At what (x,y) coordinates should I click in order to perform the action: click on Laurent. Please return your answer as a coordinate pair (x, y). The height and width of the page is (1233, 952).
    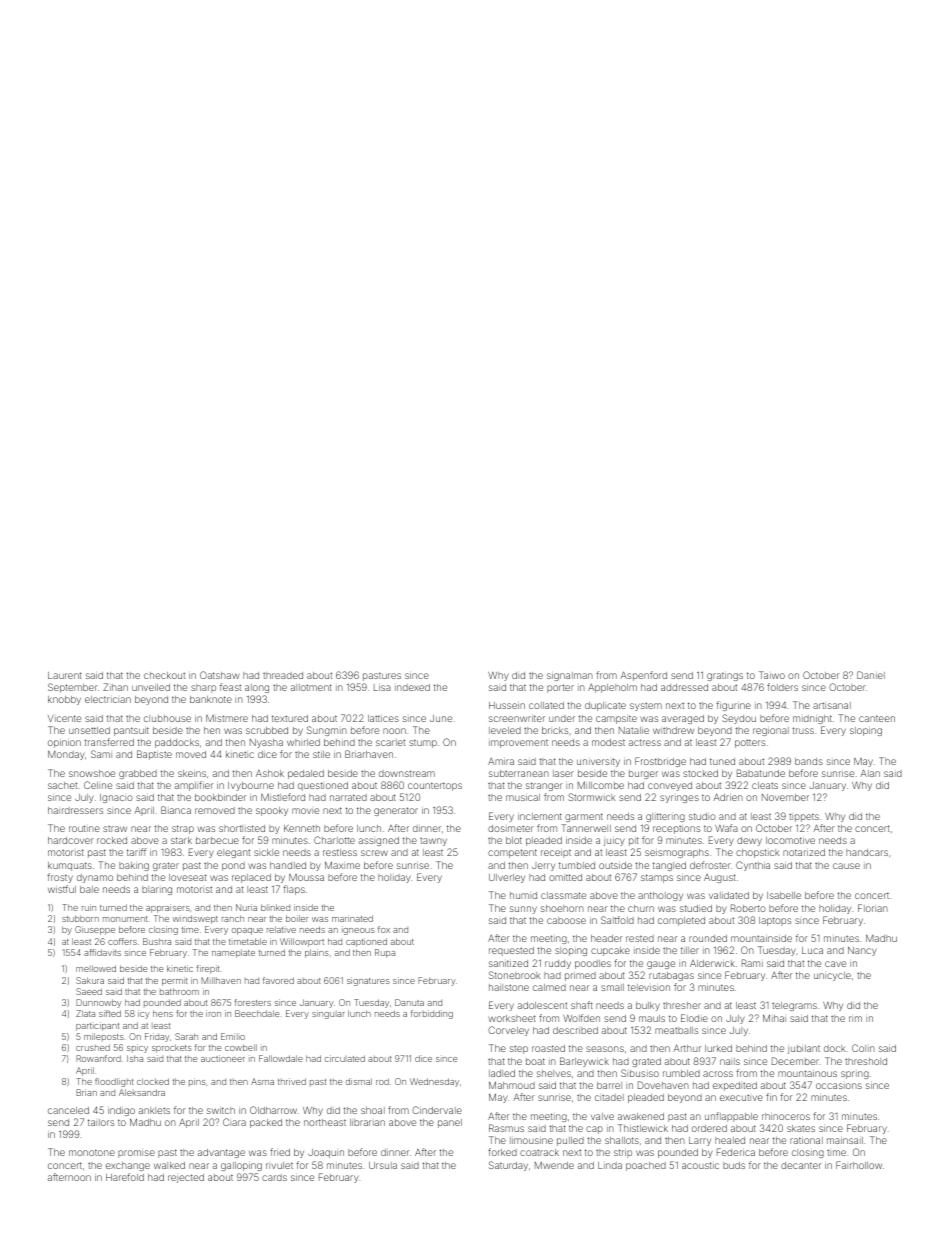
    Looking at the image, I should click on (65, 675).
